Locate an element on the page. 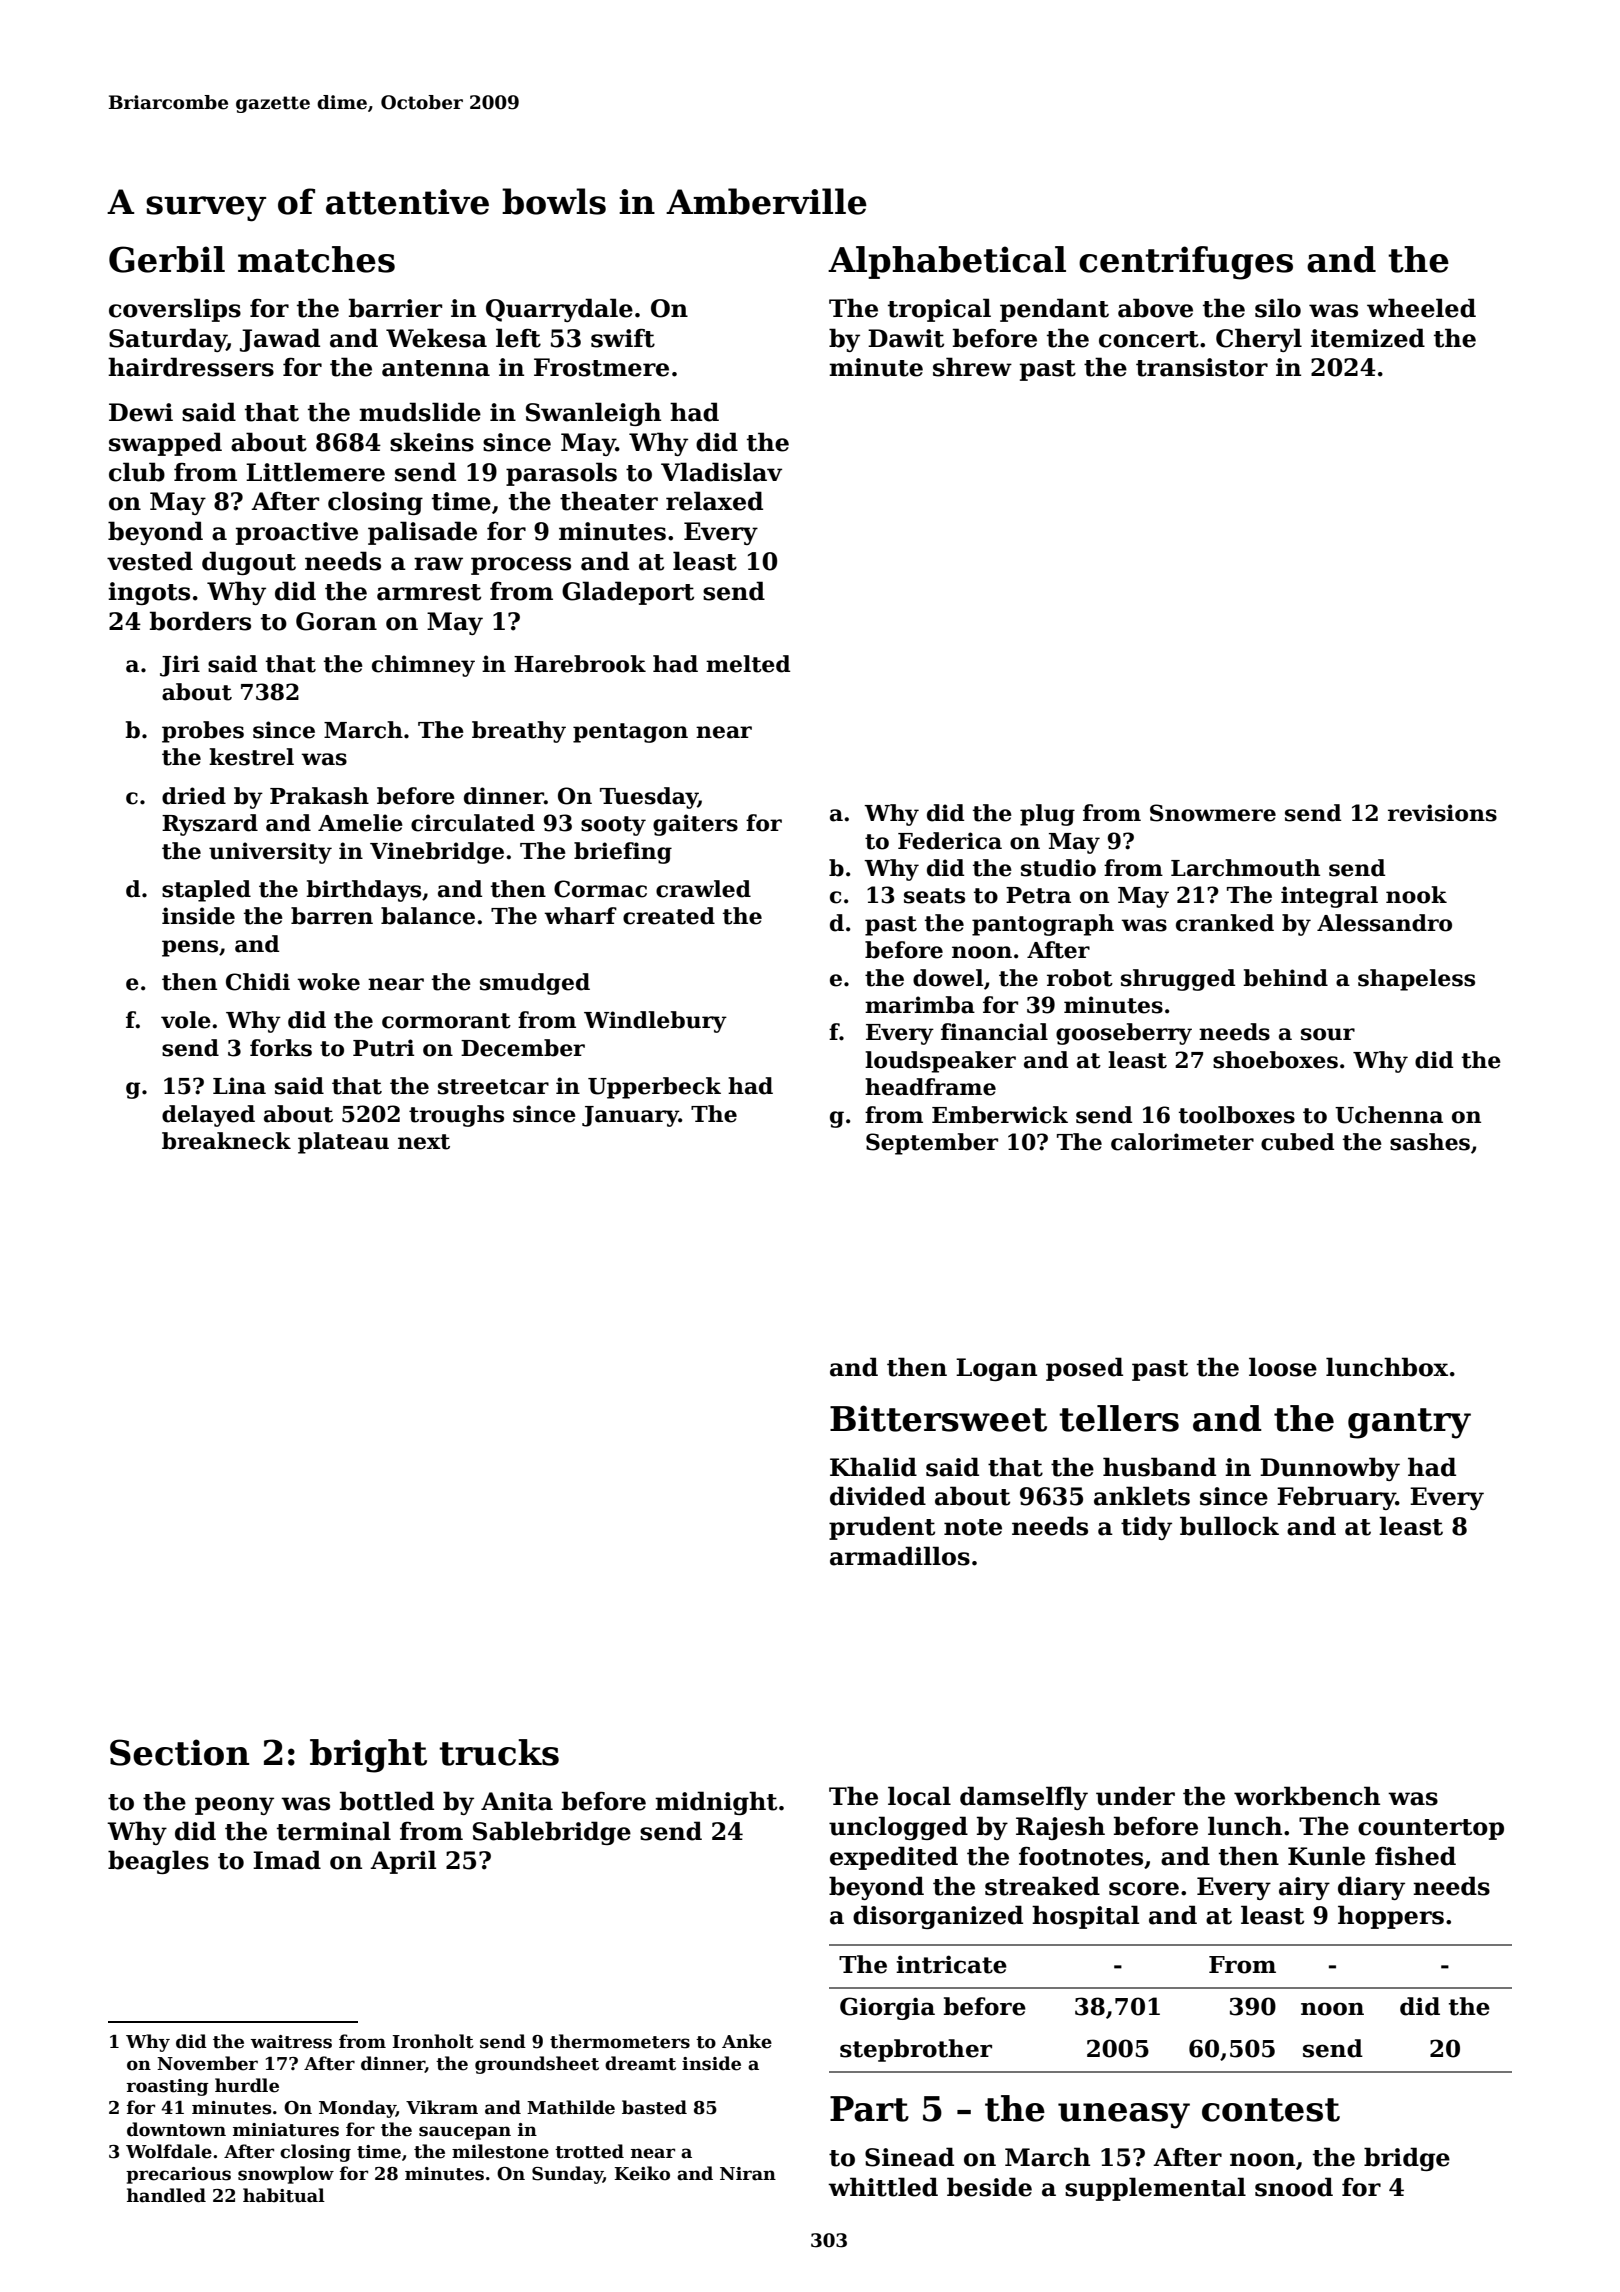  habitual is located at coordinates (284, 2195).
